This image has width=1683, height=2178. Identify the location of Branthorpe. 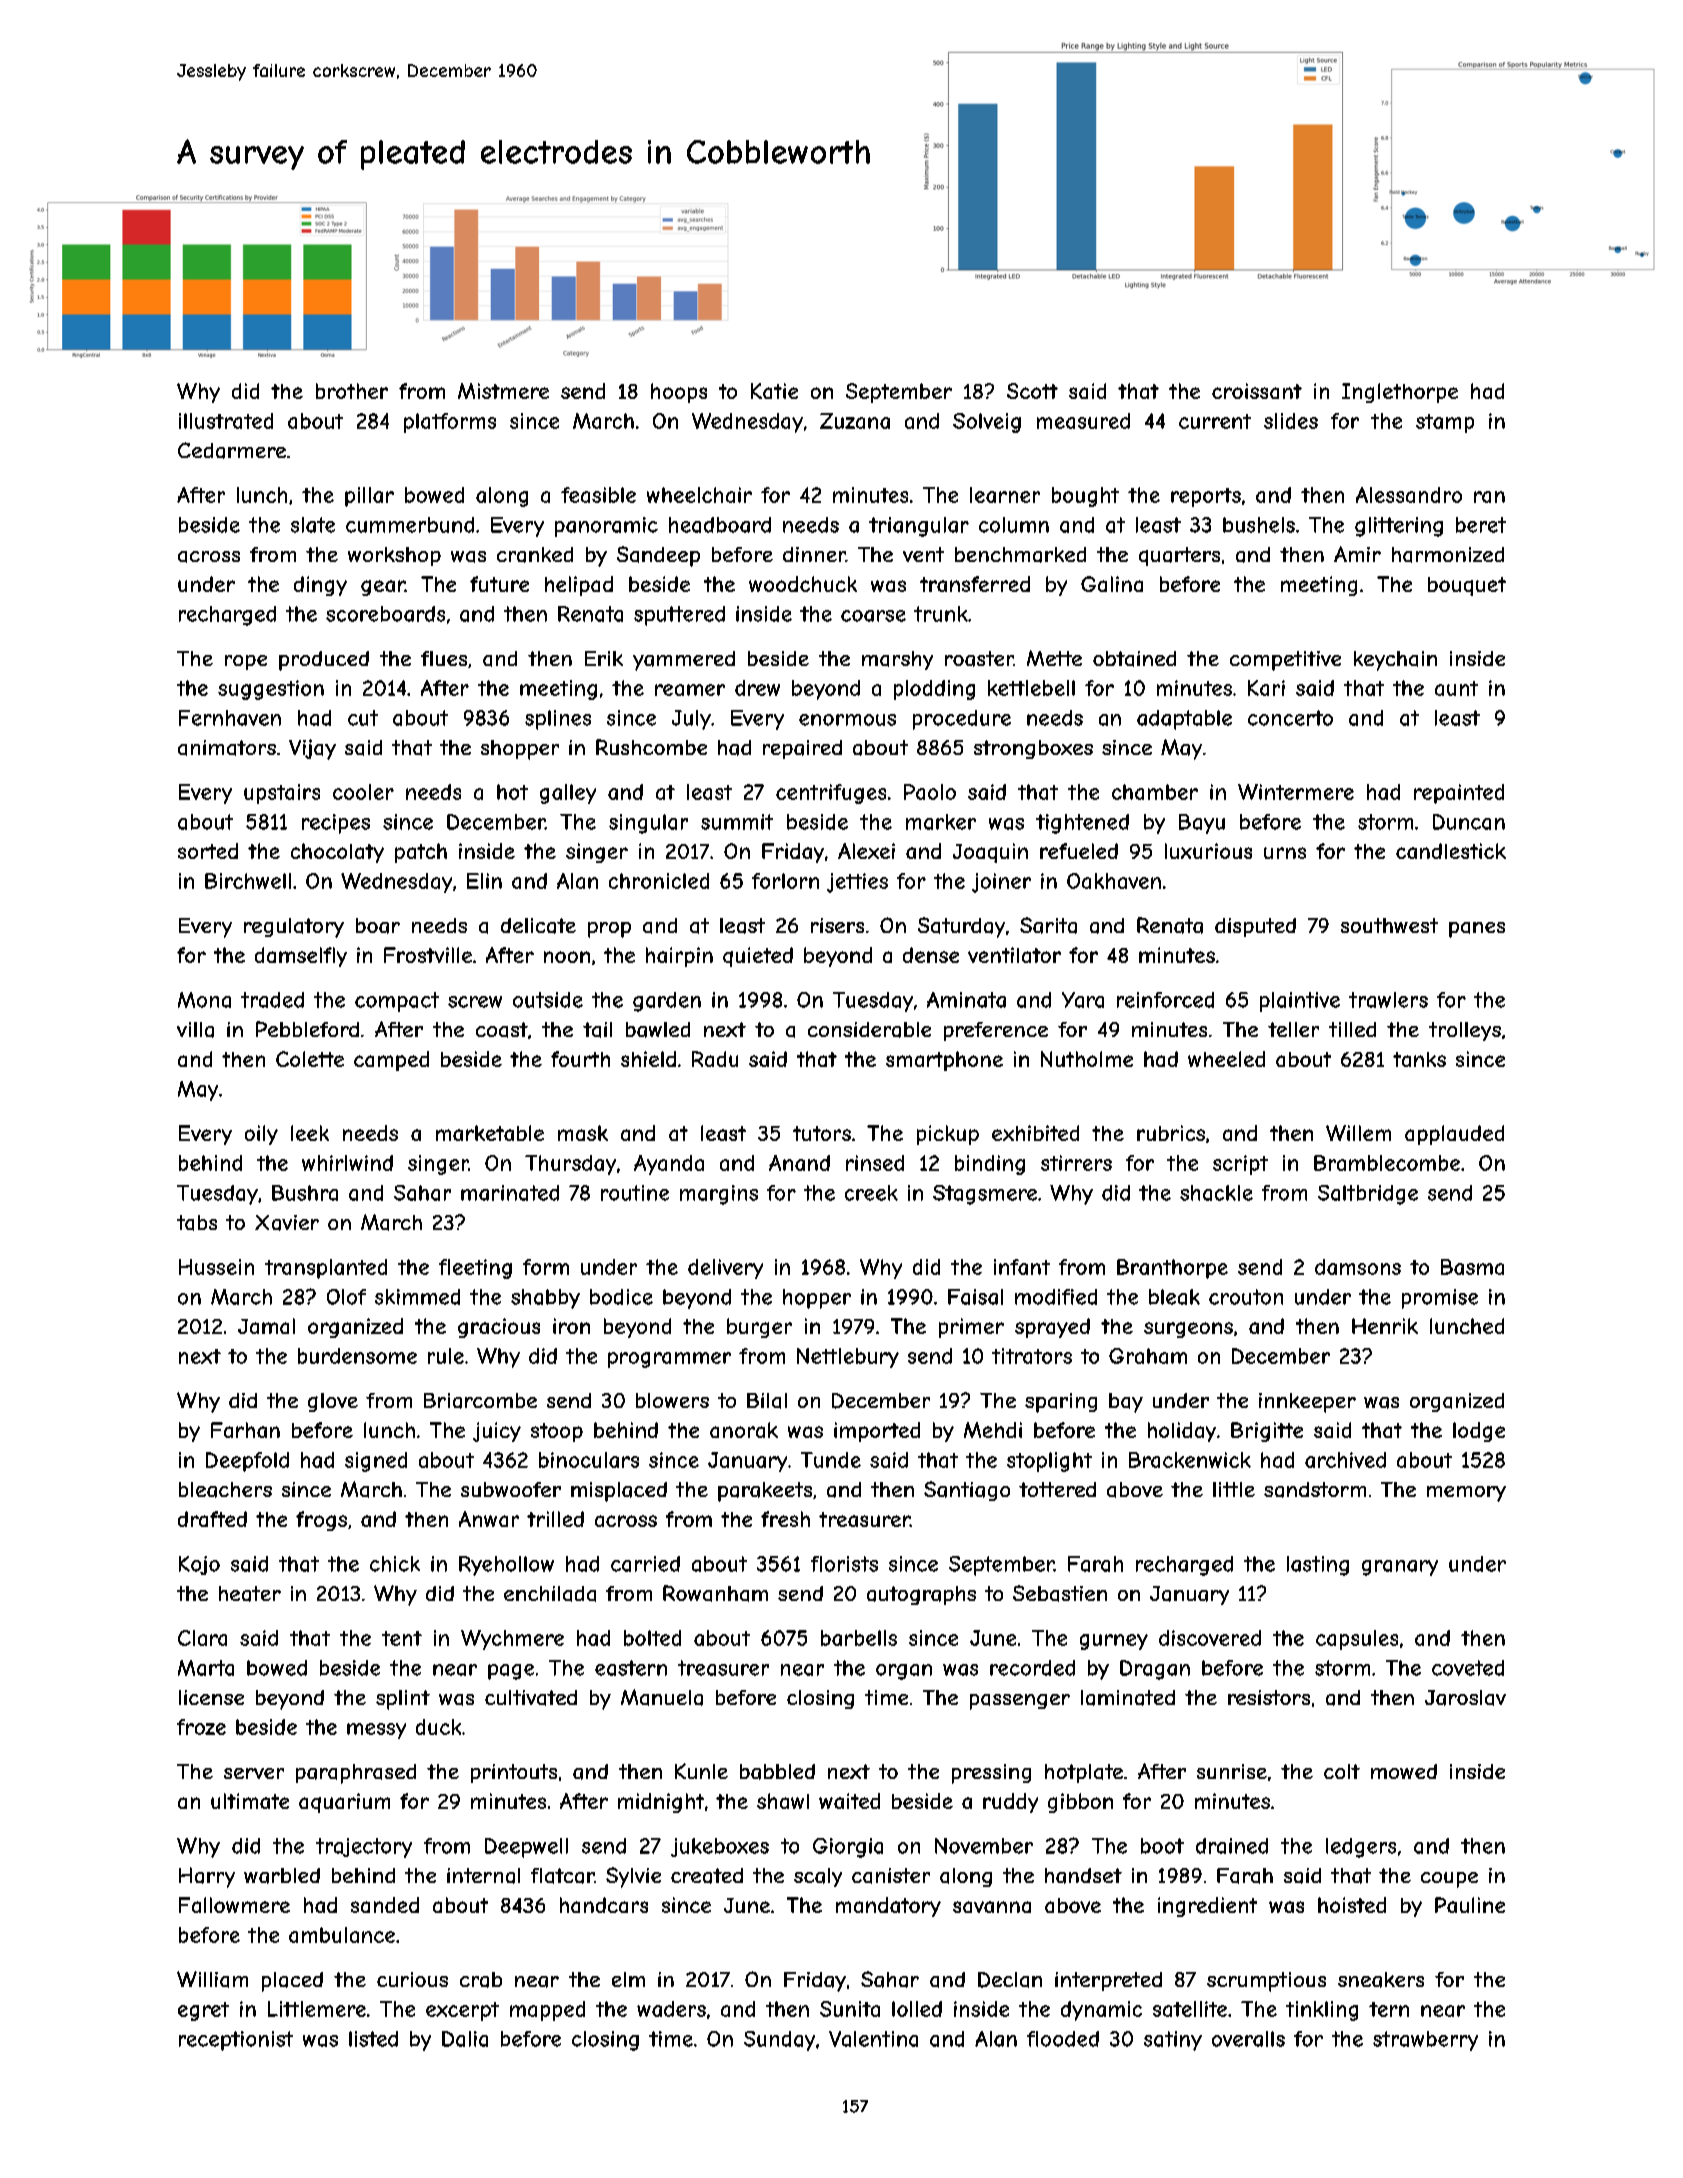
(1172, 1269).
